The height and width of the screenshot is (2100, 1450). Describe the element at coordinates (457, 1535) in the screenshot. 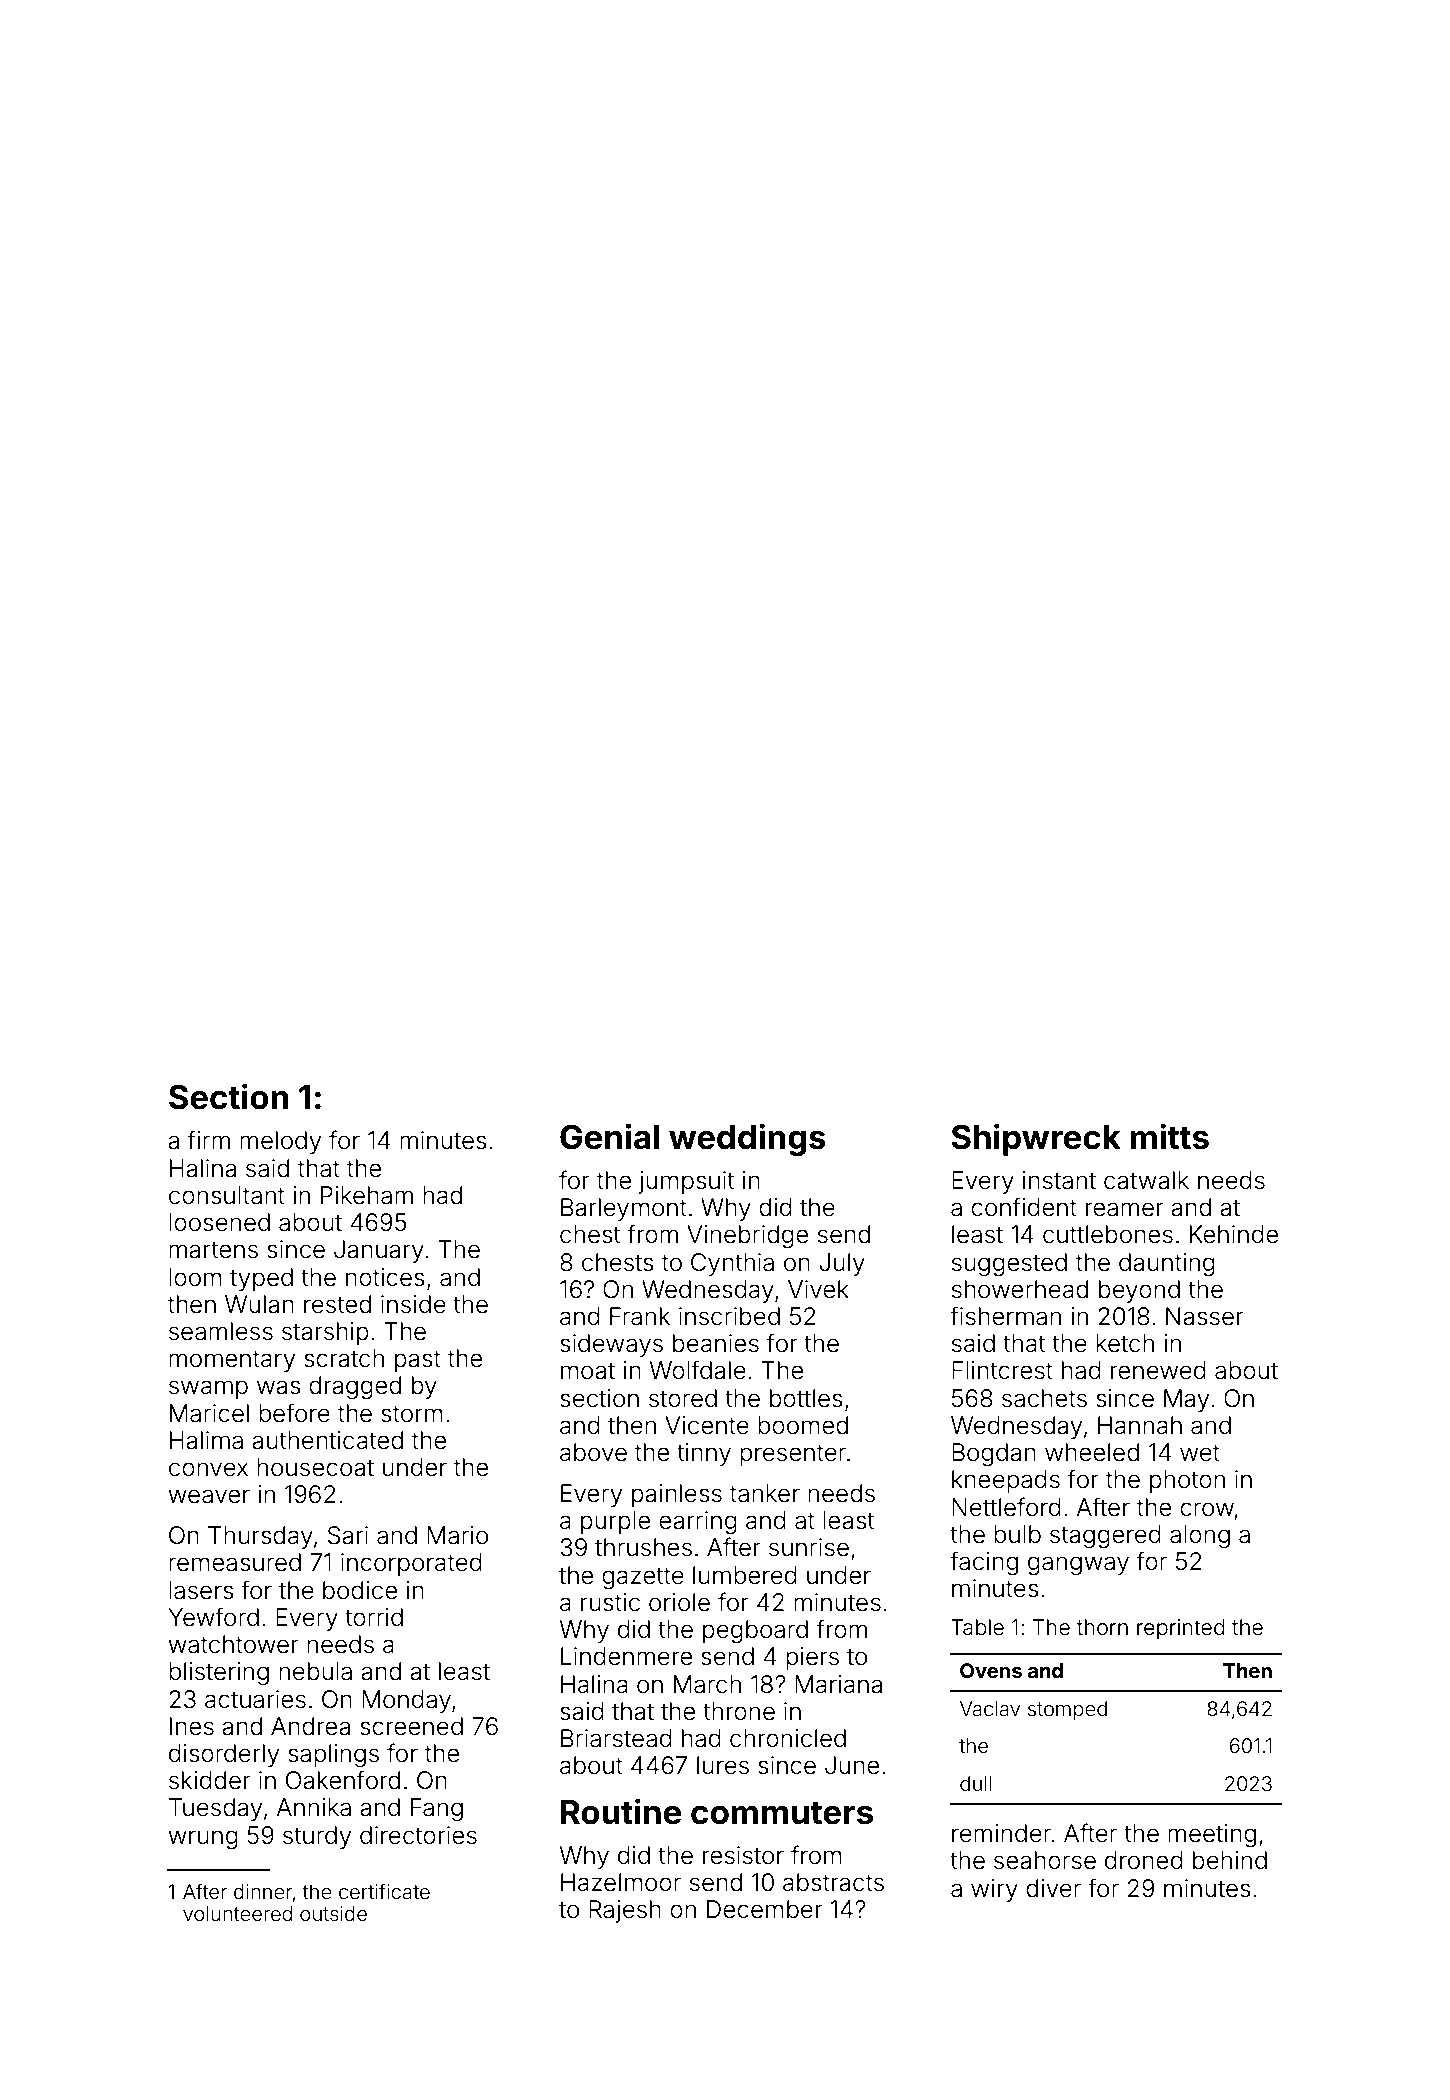

I see `Mario` at that location.
